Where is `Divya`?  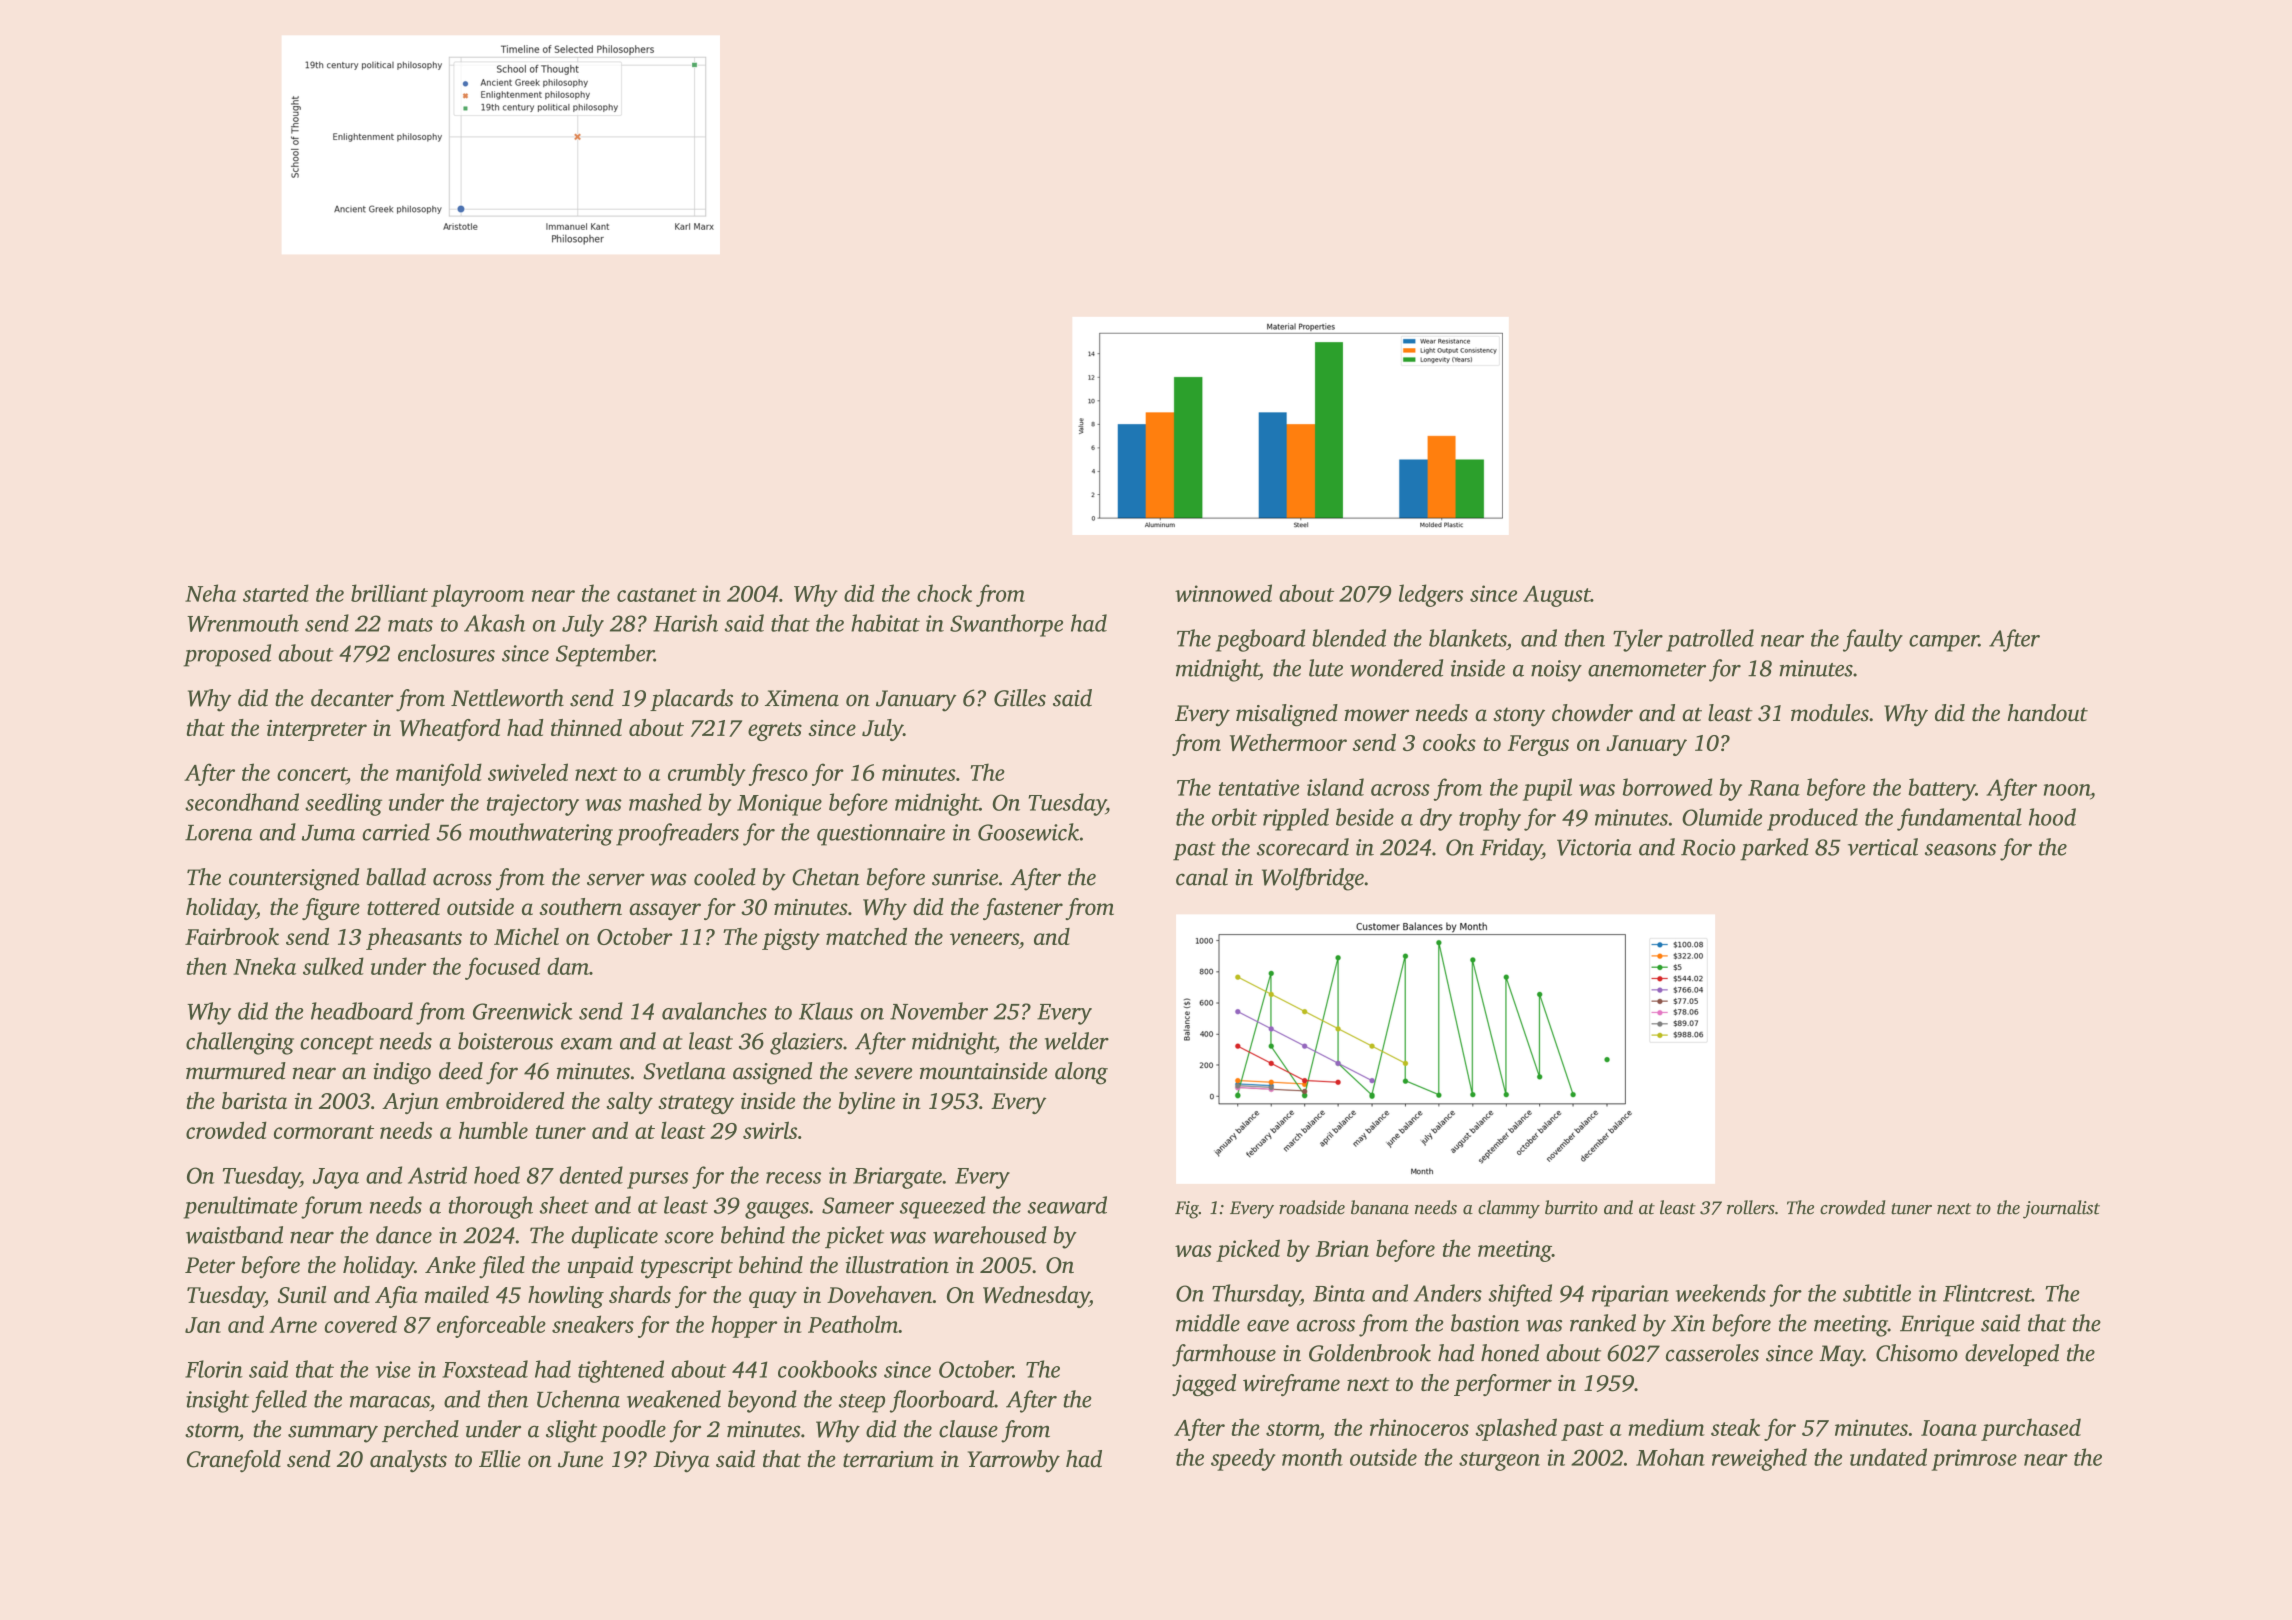
Divya is located at coordinates (681, 1462).
